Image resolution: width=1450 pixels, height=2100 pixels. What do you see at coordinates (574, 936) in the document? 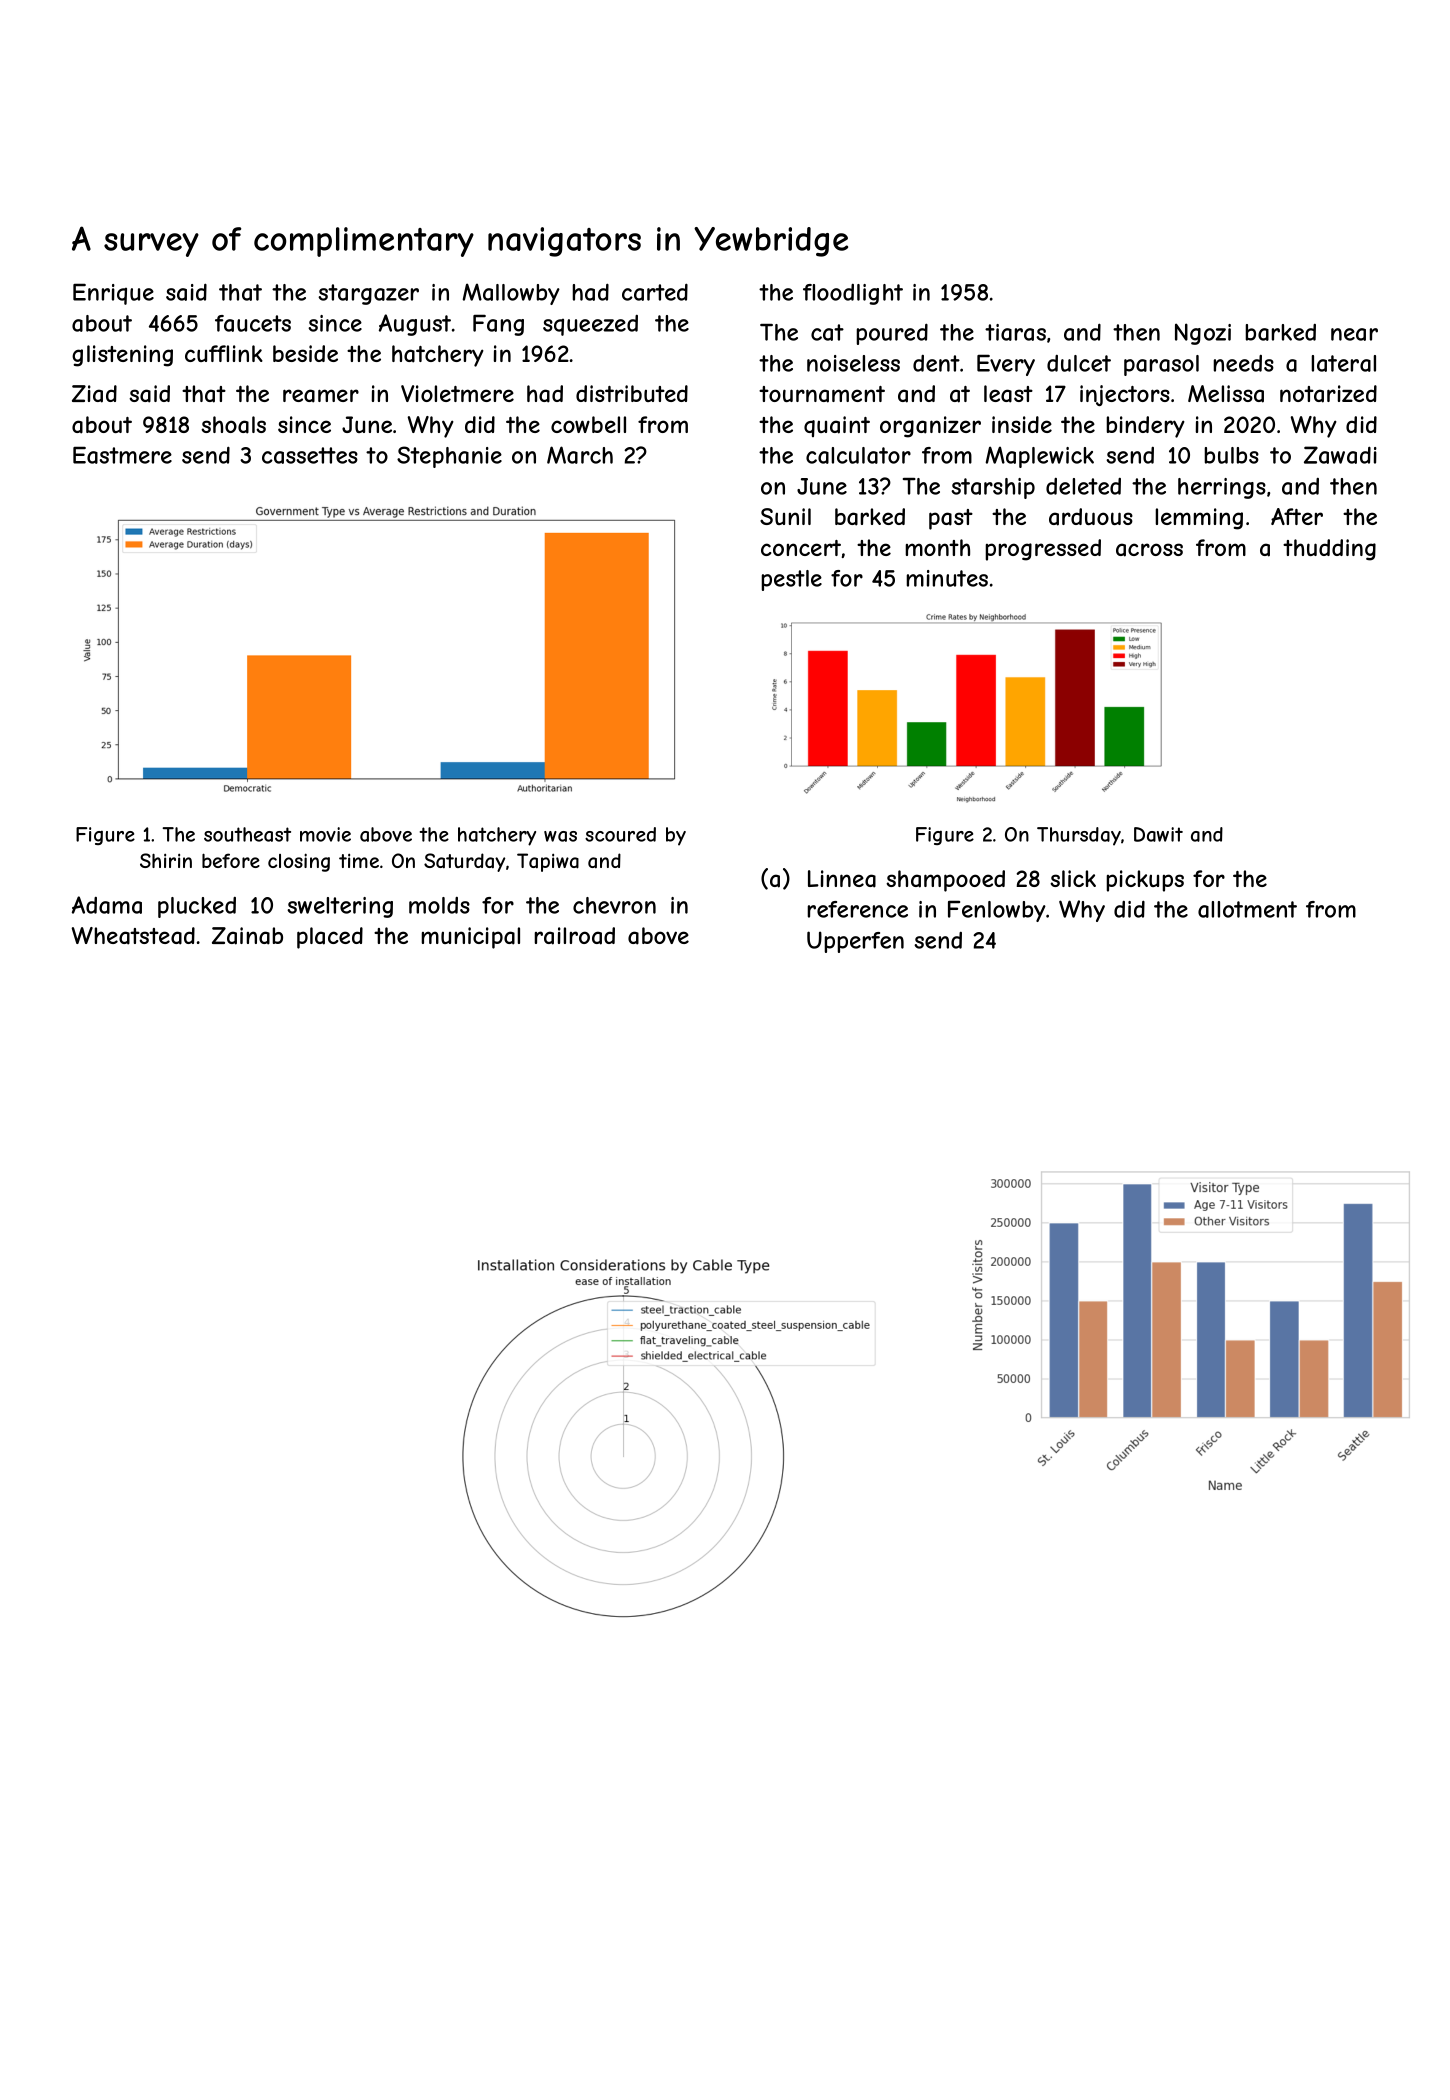
I see `railroad` at bounding box center [574, 936].
